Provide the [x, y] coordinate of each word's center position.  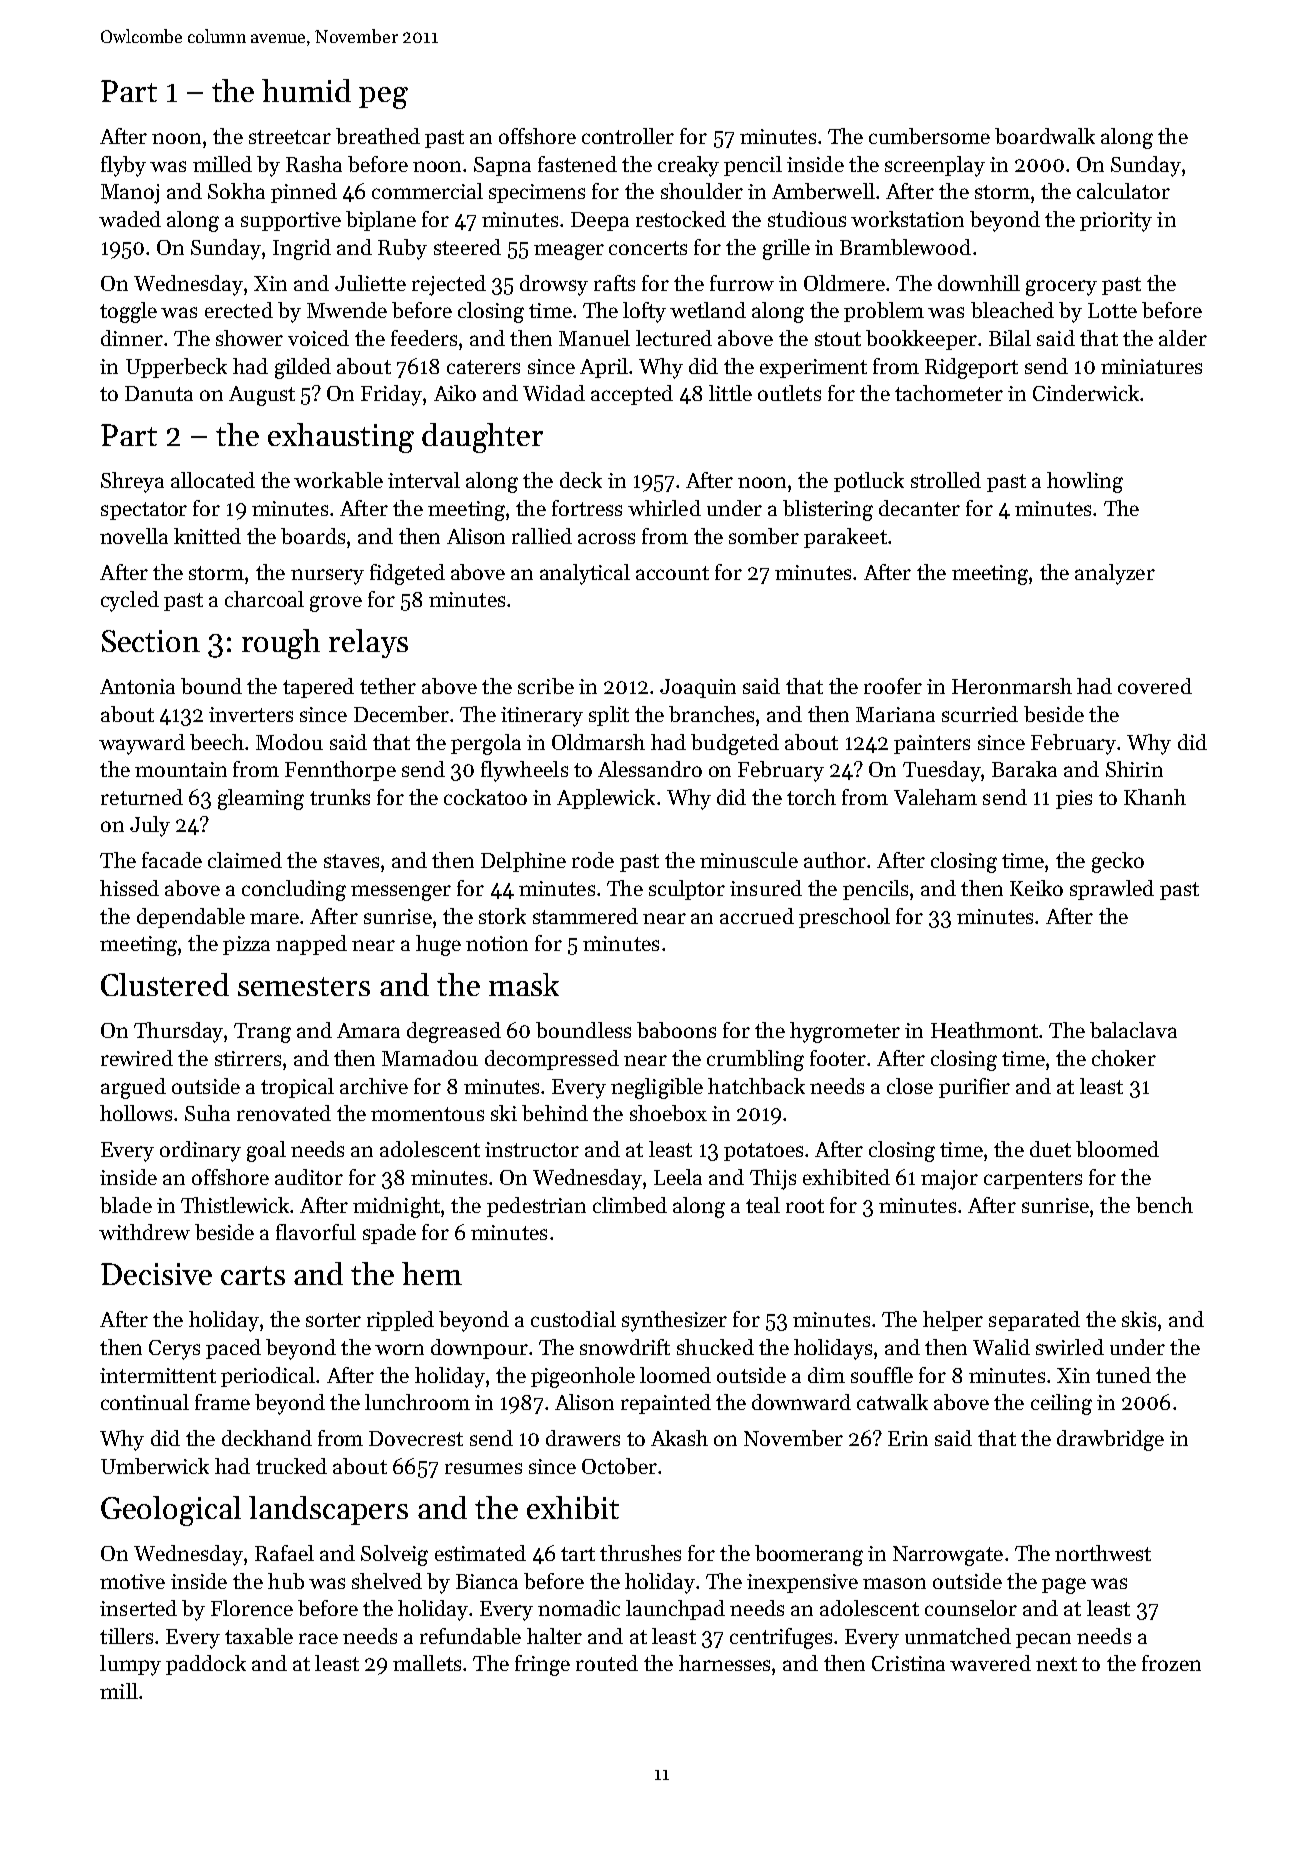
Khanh [1155, 797]
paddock [206, 1665]
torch [811, 797]
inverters [251, 714]
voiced [318, 338]
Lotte [1112, 310]
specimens [537, 193]
